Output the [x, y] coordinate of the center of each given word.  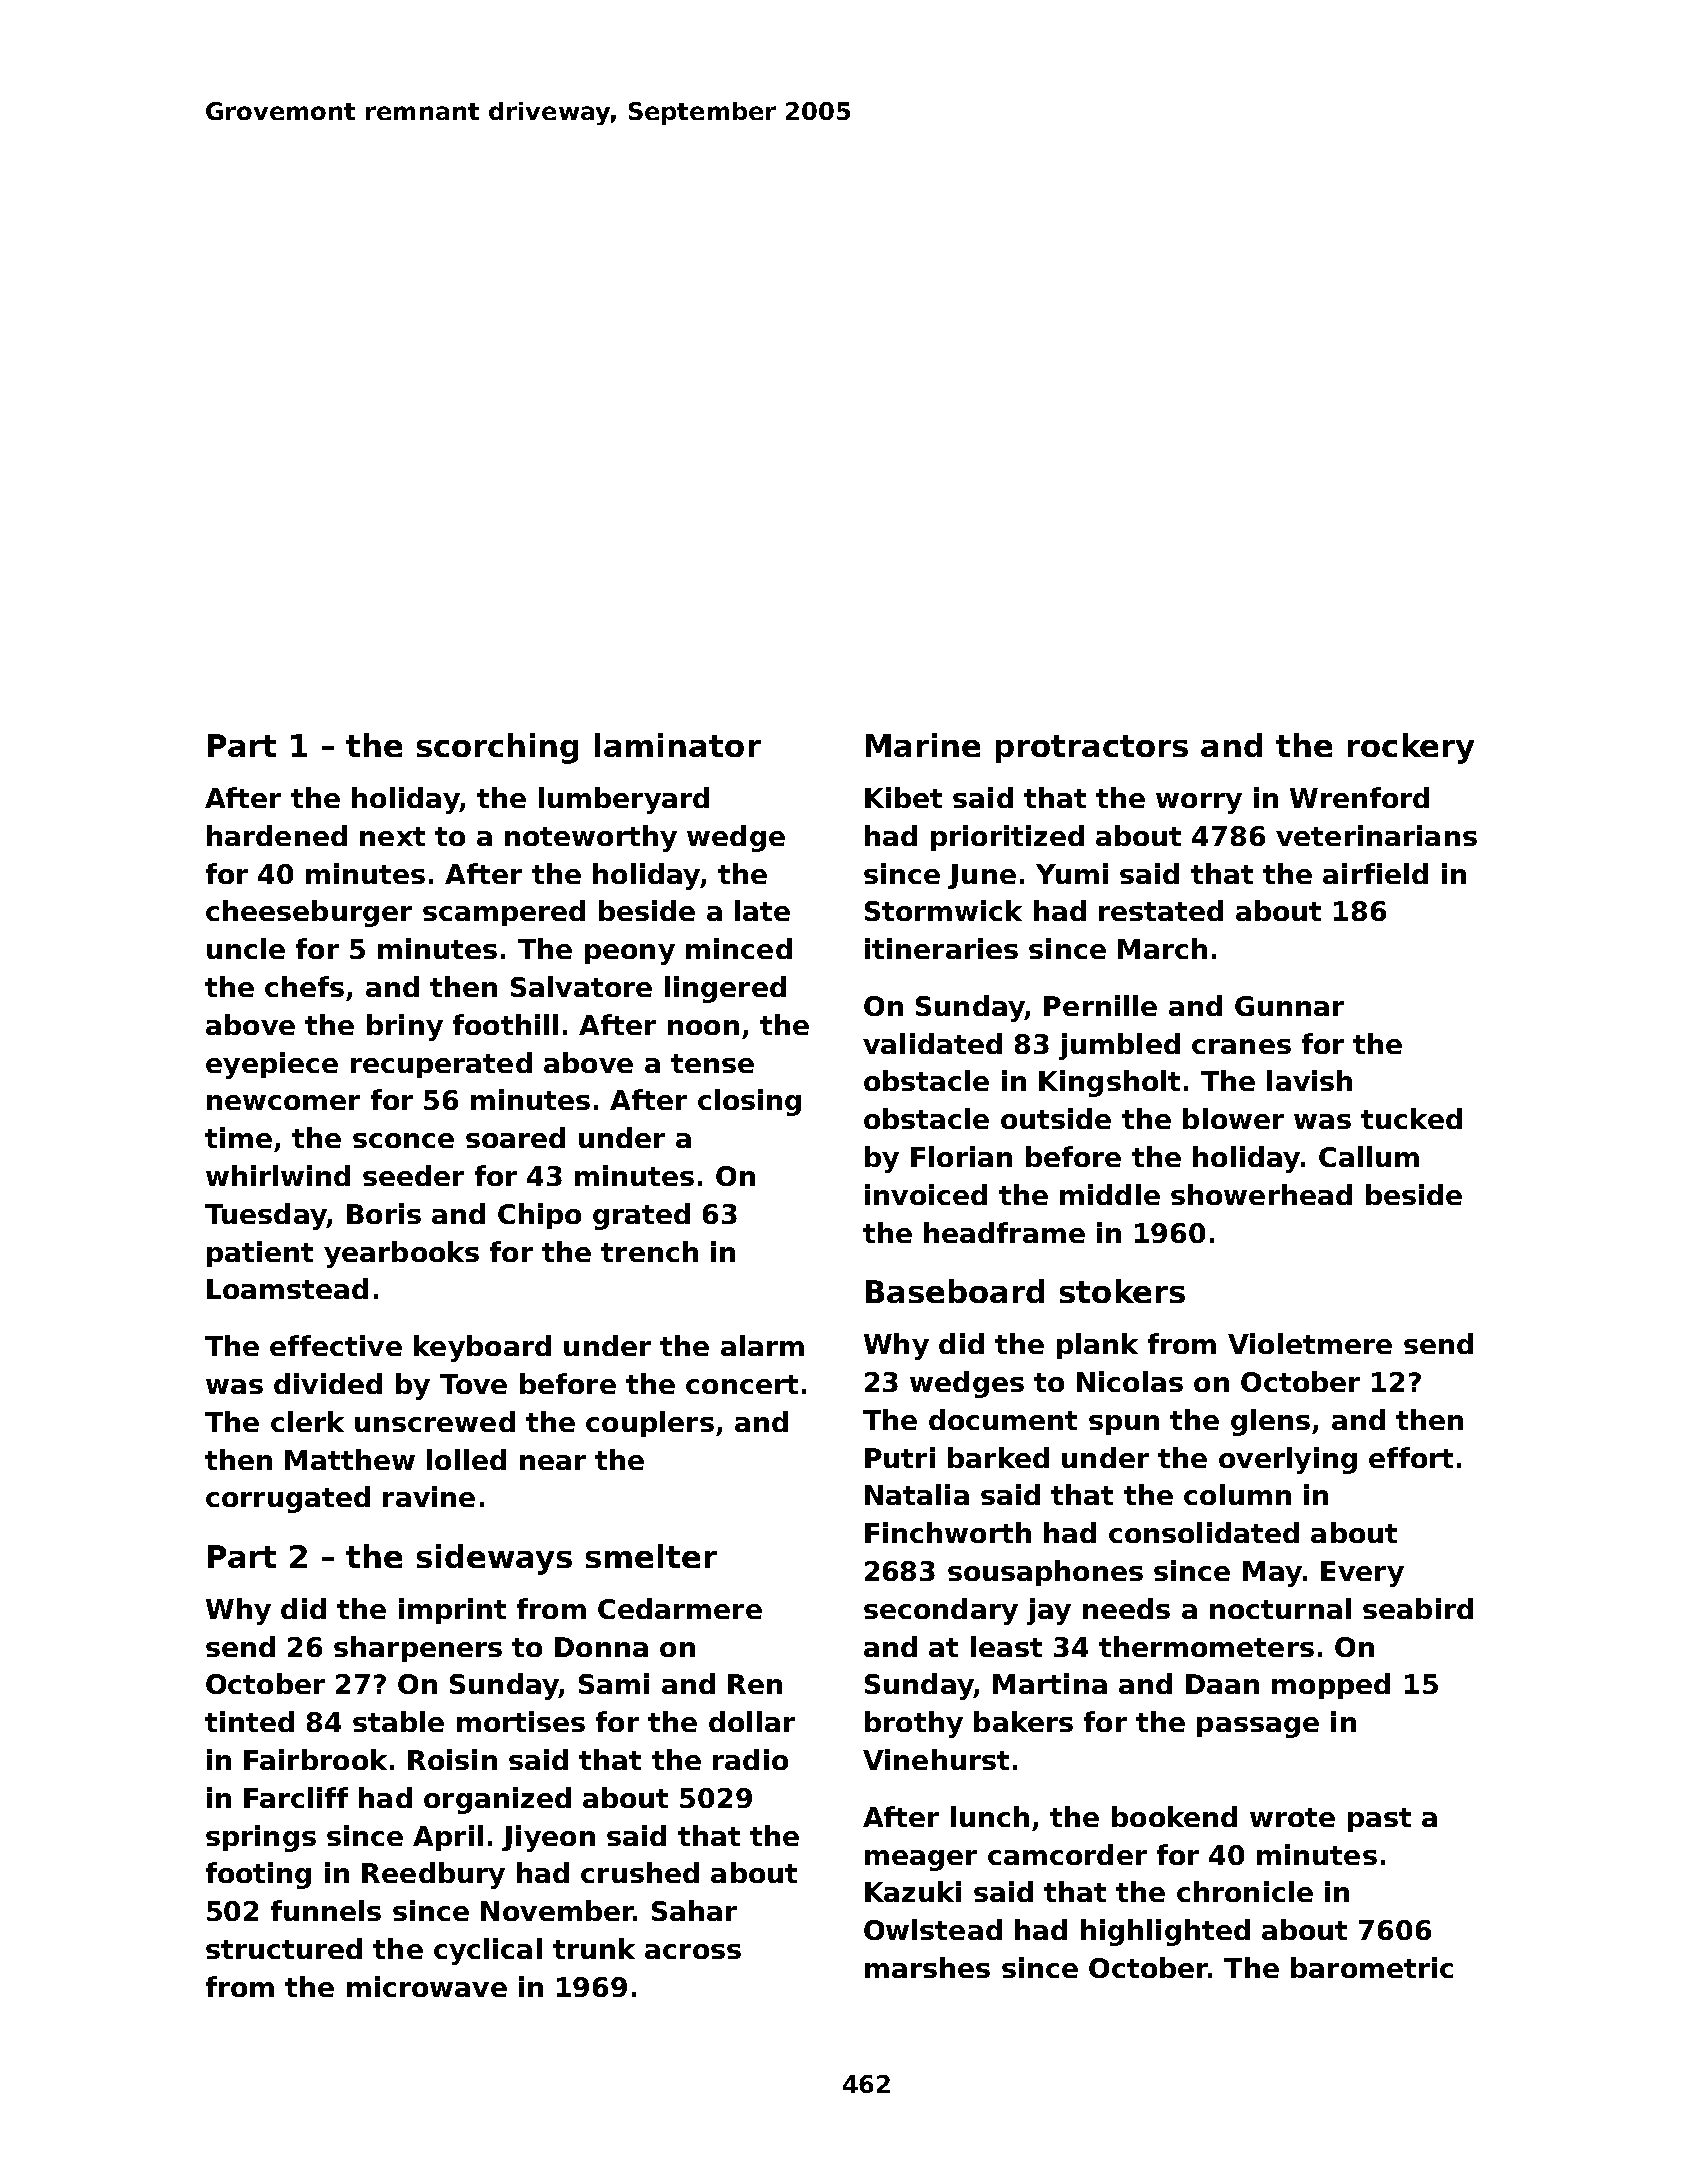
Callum [1369, 1156]
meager [921, 1860]
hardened [277, 835]
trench [649, 1251]
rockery [1411, 748]
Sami [614, 1683]
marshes [927, 1967]
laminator [678, 745]
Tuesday [266, 1216]
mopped [1331, 1686]
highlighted [1165, 1932]
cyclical [488, 1951]
